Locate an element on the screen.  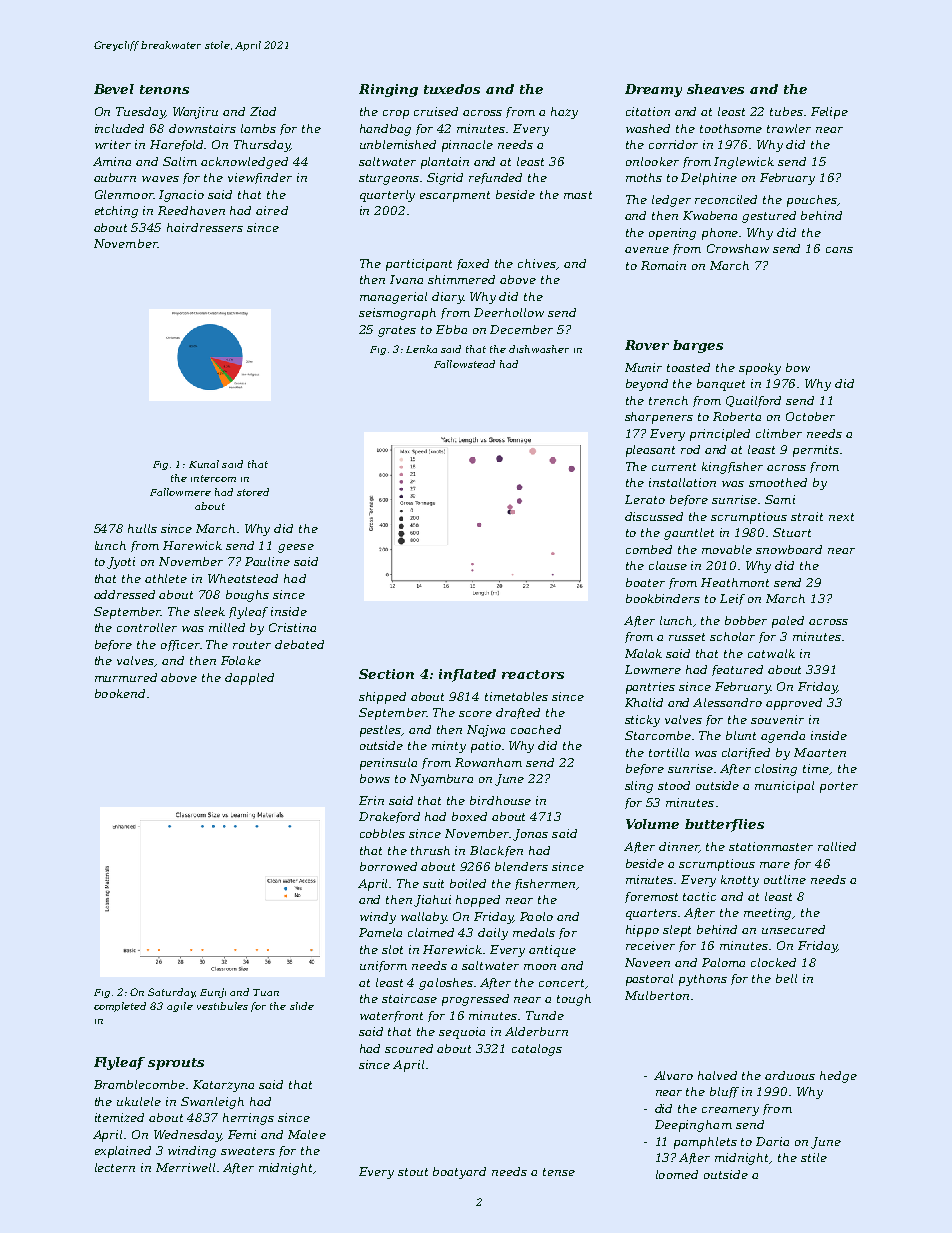
grates is located at coordinates (397, 331).
